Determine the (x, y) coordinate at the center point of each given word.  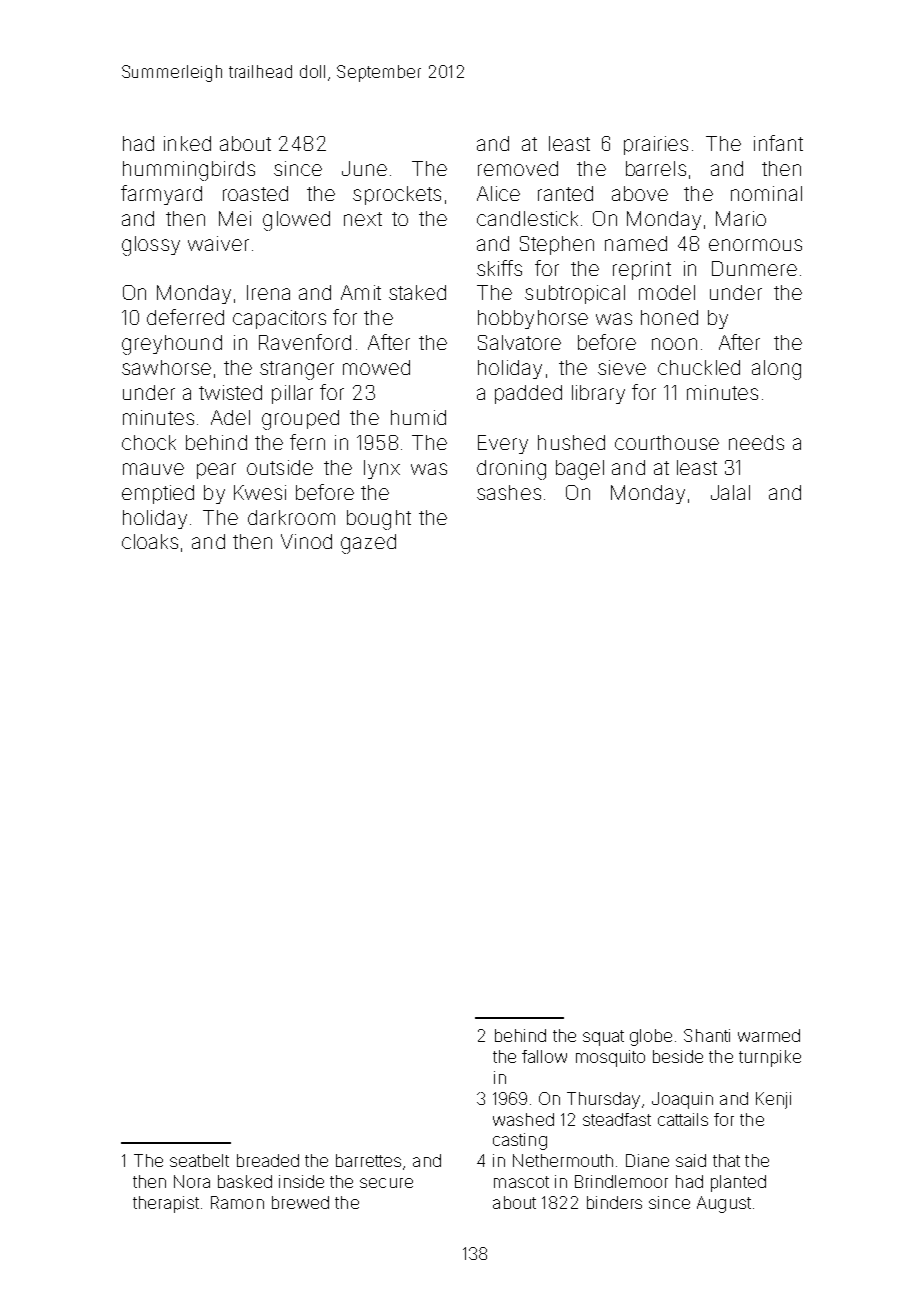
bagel (580, 470)
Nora (192, 1181)
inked (187, 143)
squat (603, 1038)
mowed (376, 367)
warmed (769, 1035)
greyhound (172, 345)
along (776, 370)
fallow (544, 1056)
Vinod (306, 541)
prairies (656, 145)
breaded (268, 1160)
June (364, 168)
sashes (509, 492)
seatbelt (199, 1160)
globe (651, 1037)
